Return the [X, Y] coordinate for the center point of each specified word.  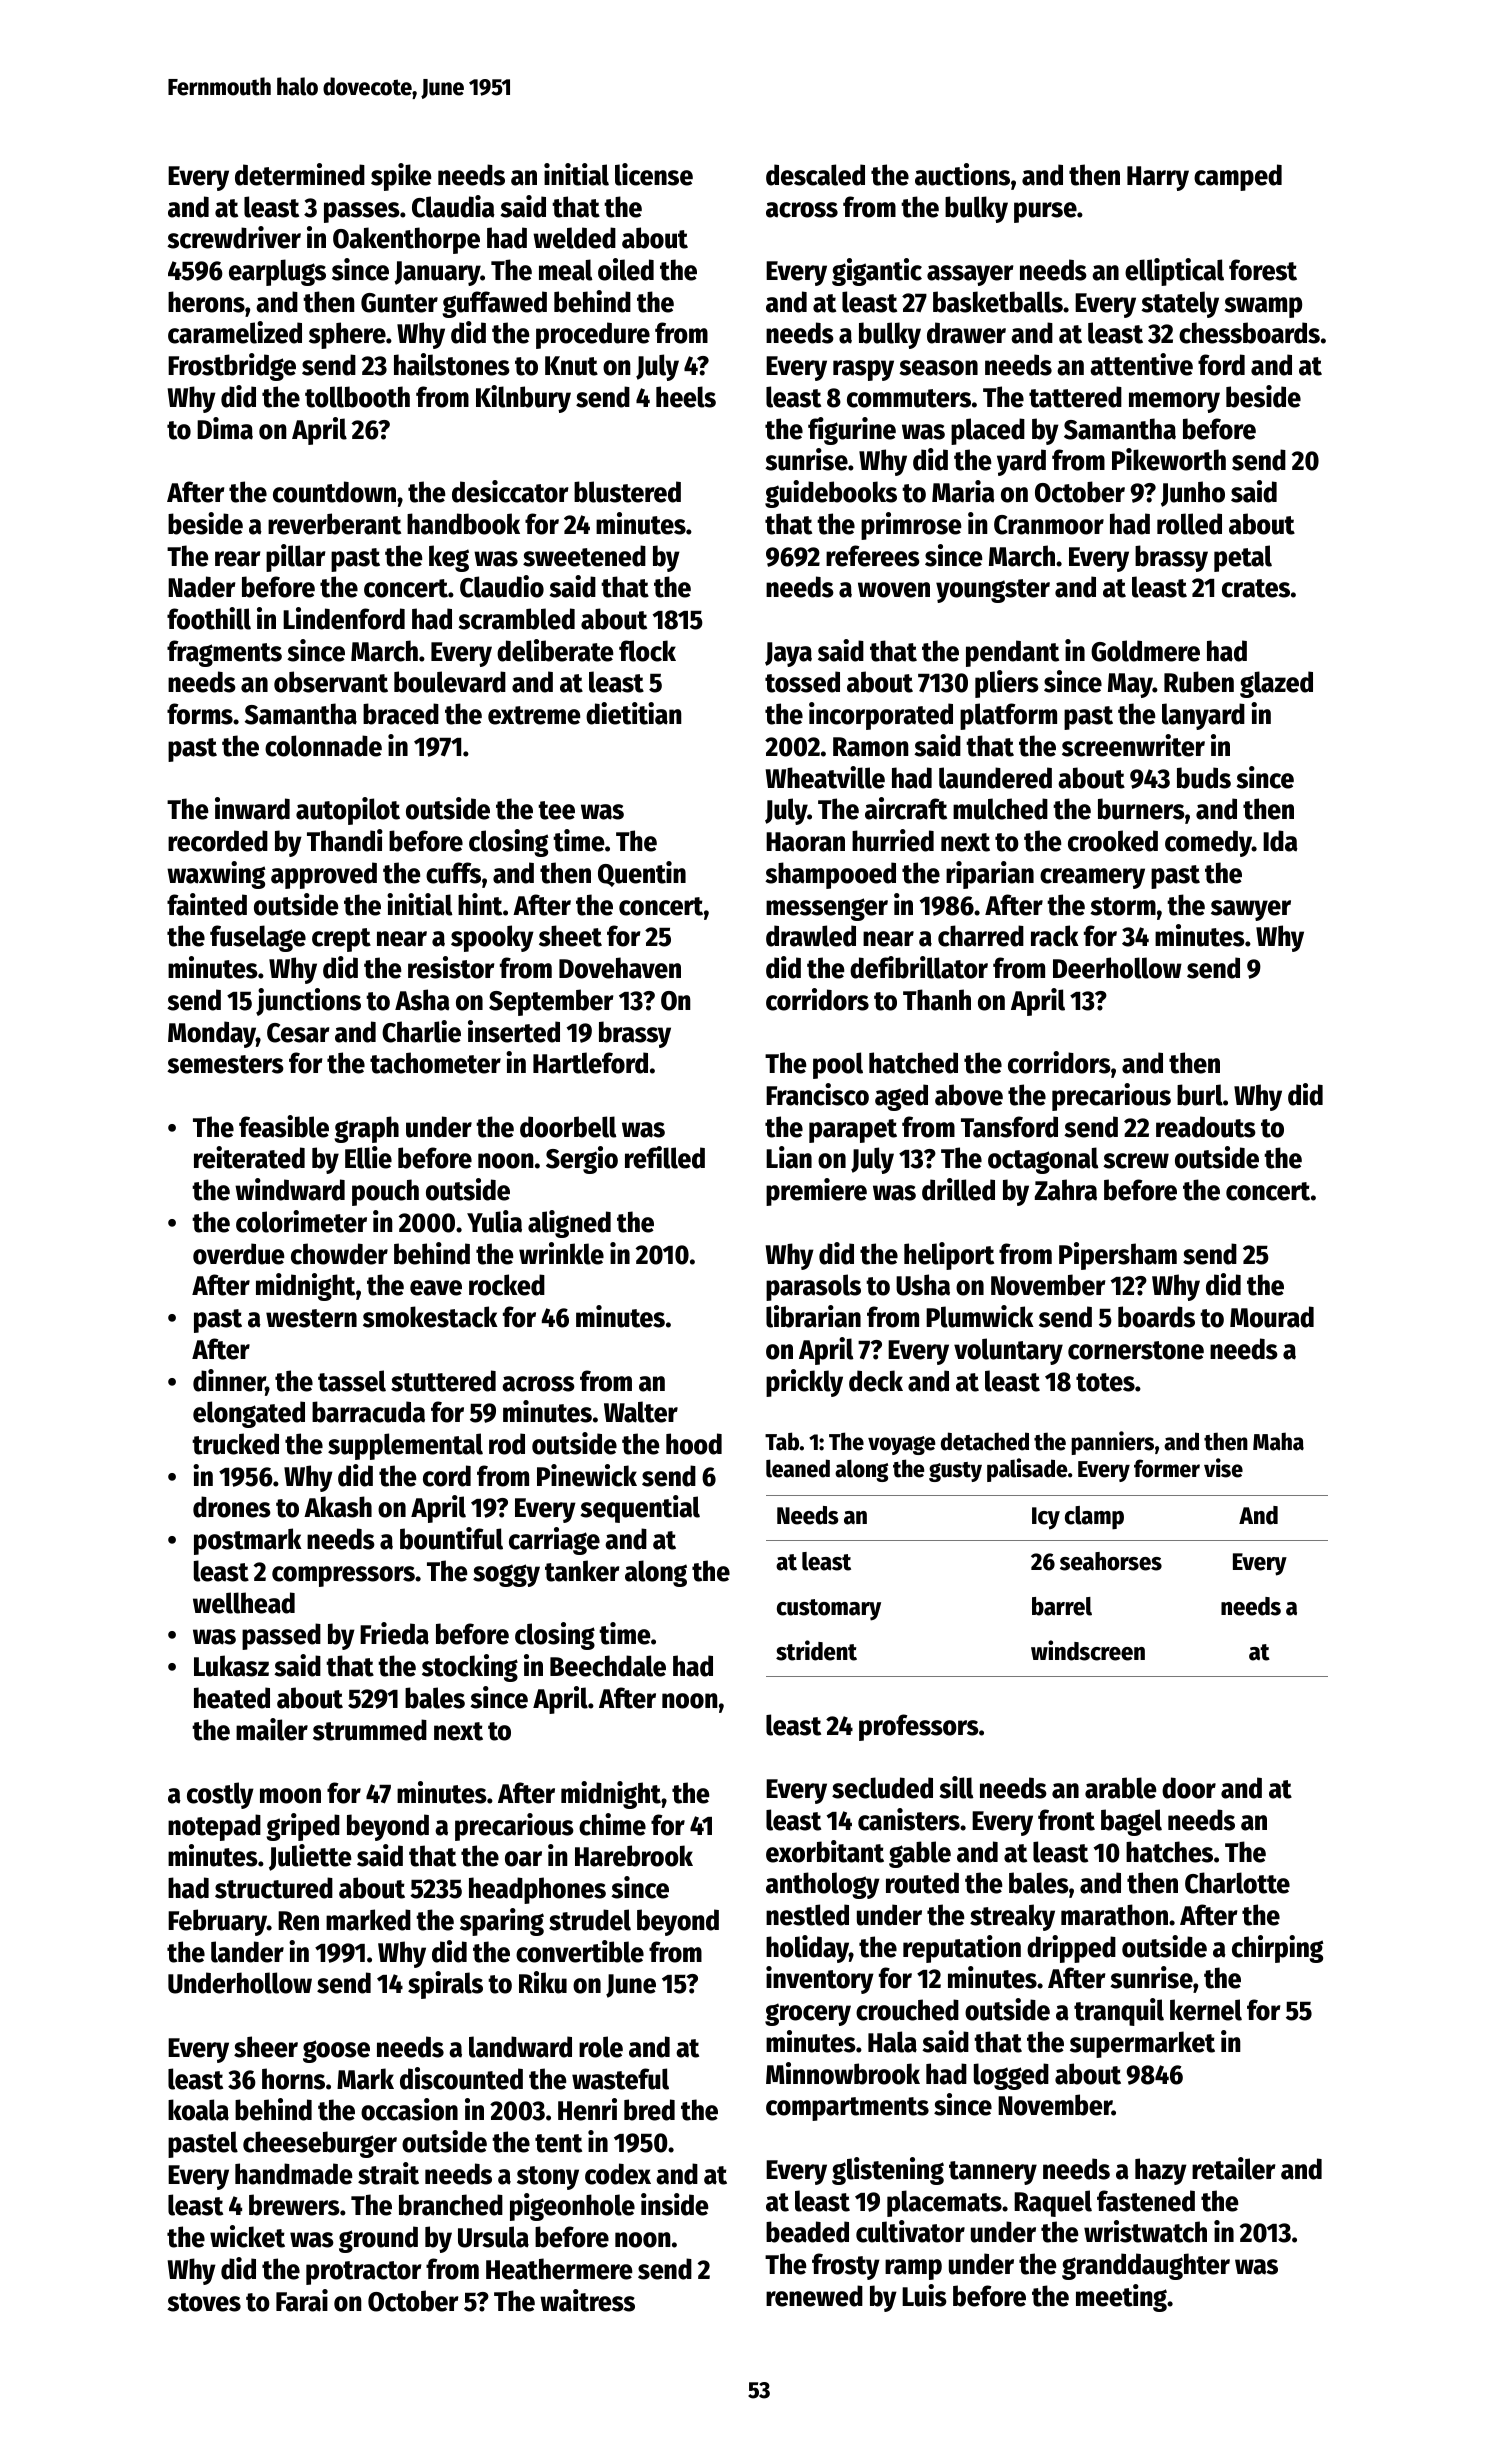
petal [1243, 558]
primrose [911, 526]
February [217, 1922]
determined [300, 174]
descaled [815, 175]
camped [1238, 177]
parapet [853, 1131]
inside [675, 2204]
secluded [882, 1788]
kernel [1206, 2010]
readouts [1206, 1127]
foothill [209, 618]
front [1066, 1820]
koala [198, 2110]
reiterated [249, 1157]
